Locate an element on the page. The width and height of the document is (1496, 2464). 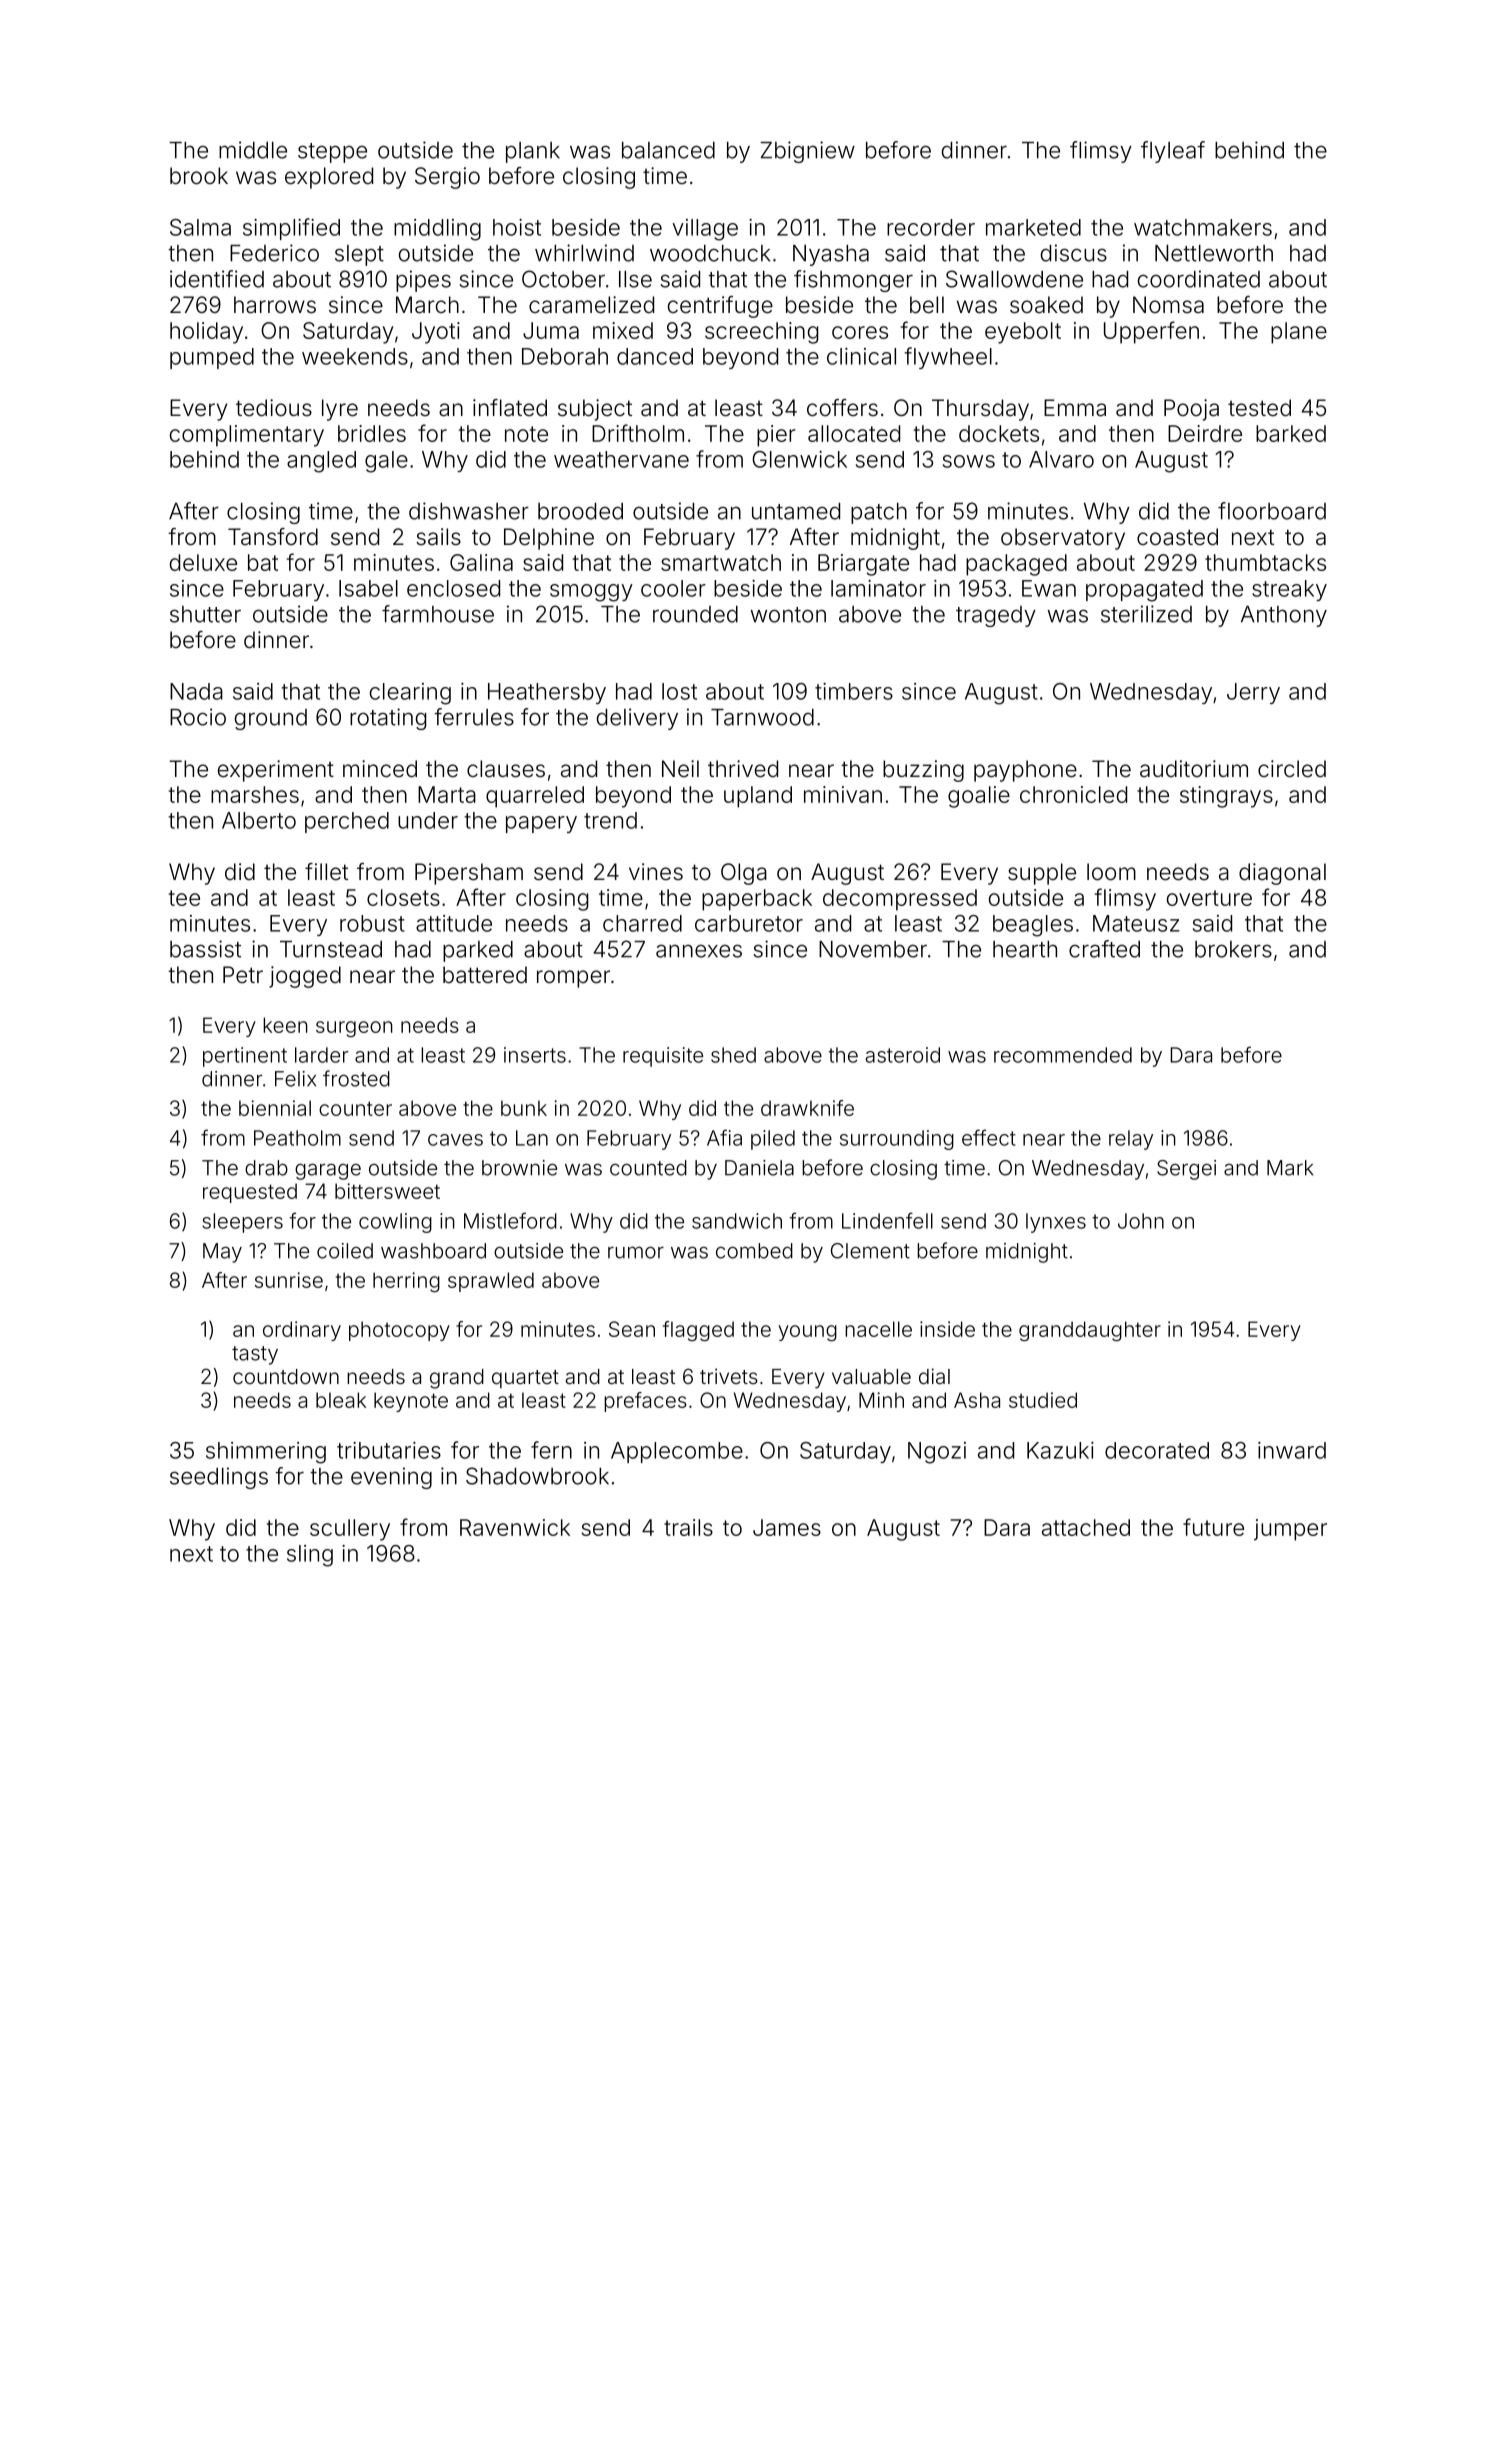
sling is located at coordinates (310, 1556).
